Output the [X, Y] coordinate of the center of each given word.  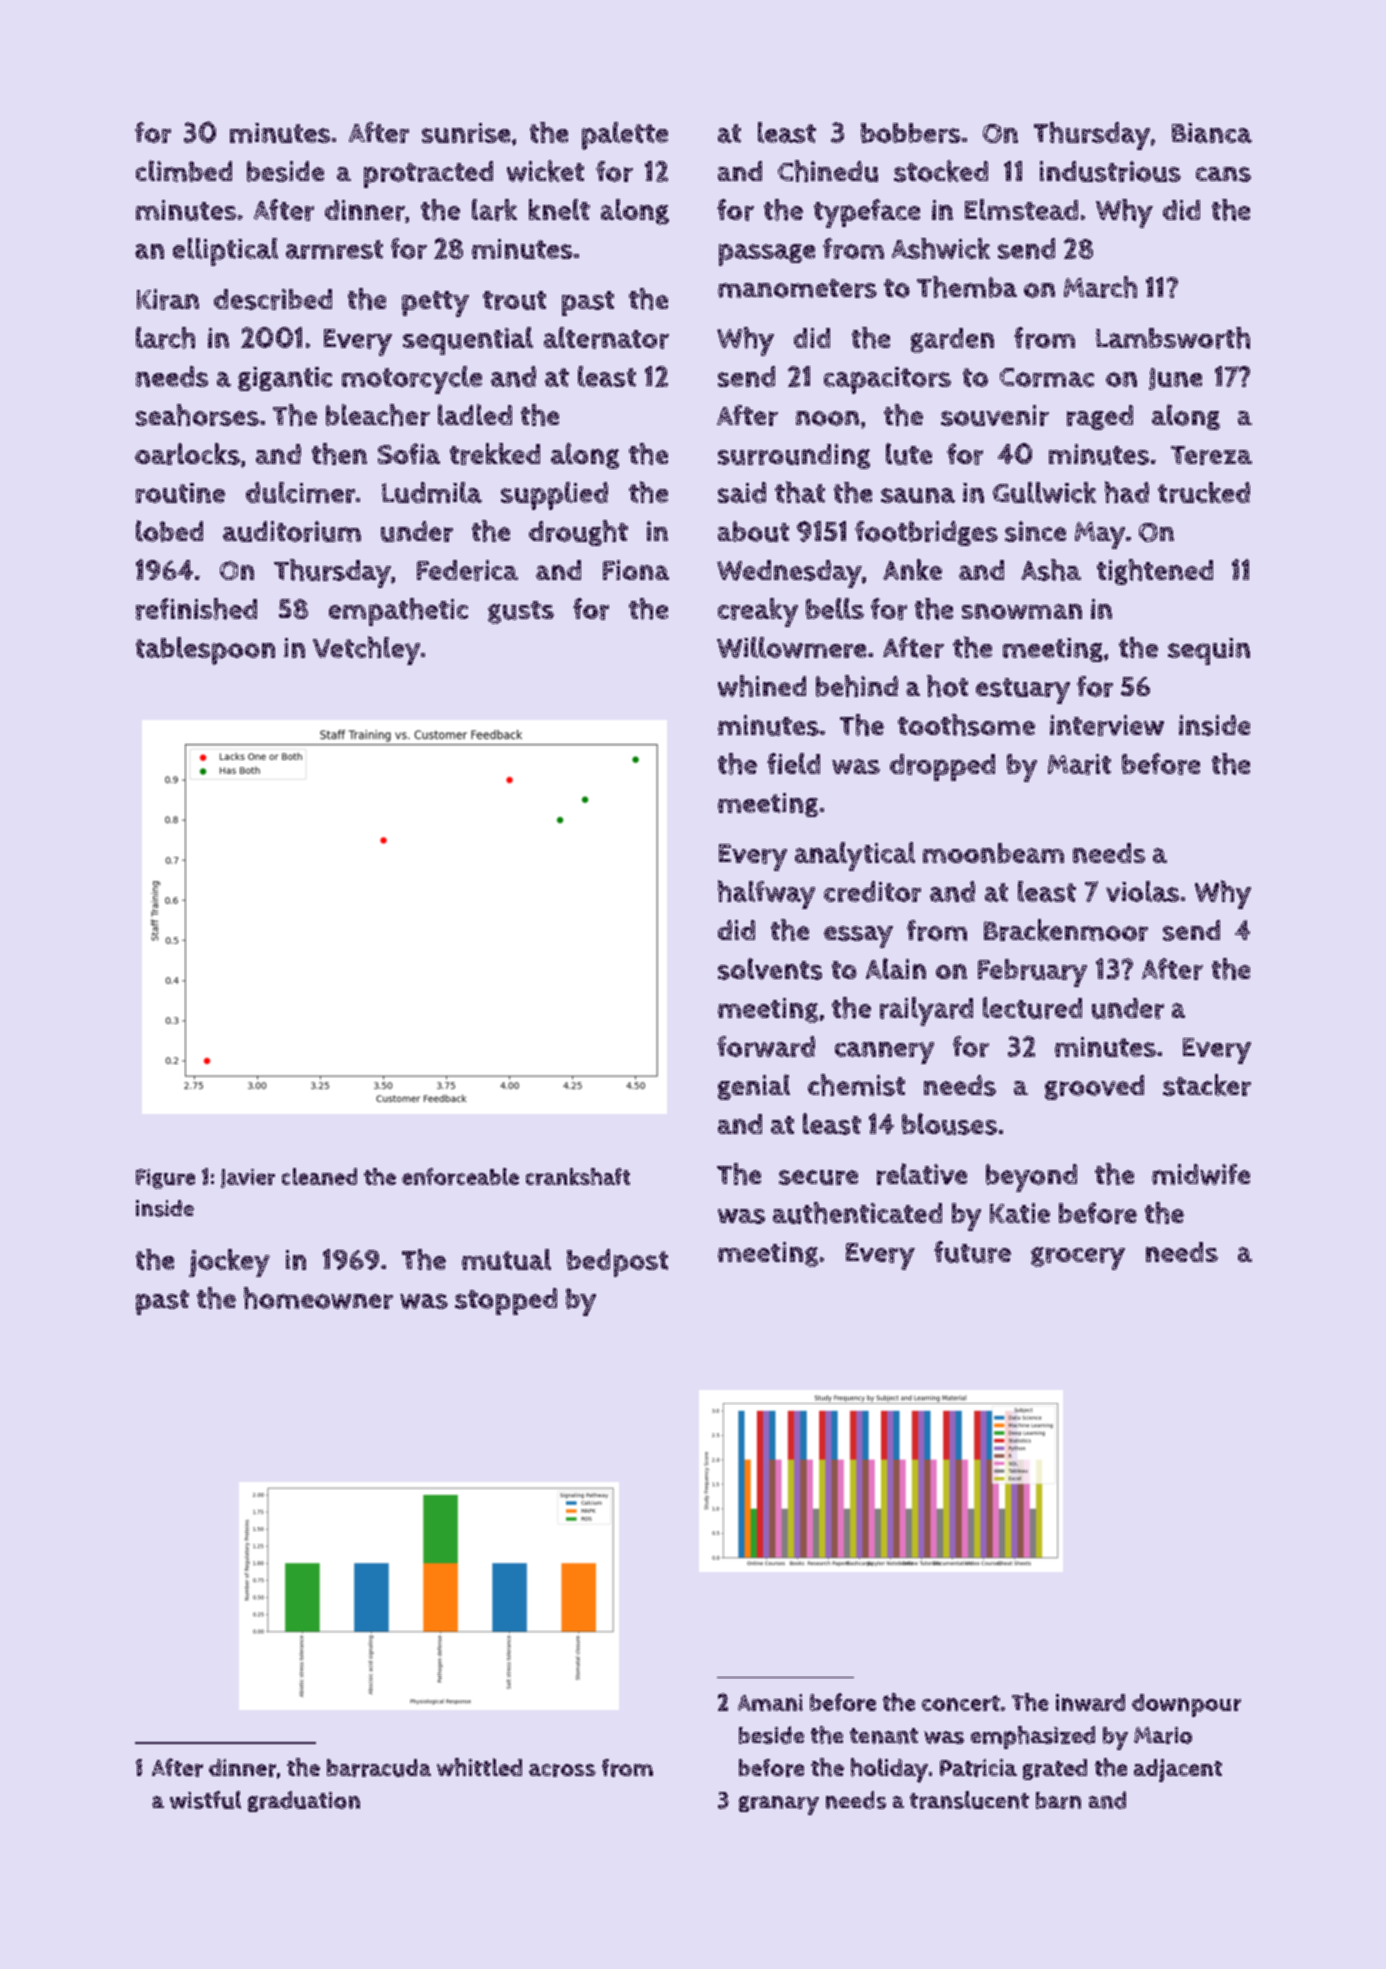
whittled [479, 1767]
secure [818, 1177]
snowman [1022, 611]
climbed [184, 171]
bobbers [911, 133]
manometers [797, 288]
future [972, 1252]
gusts [521, 612]
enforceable [460, 1176]
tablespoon [205, 651]
